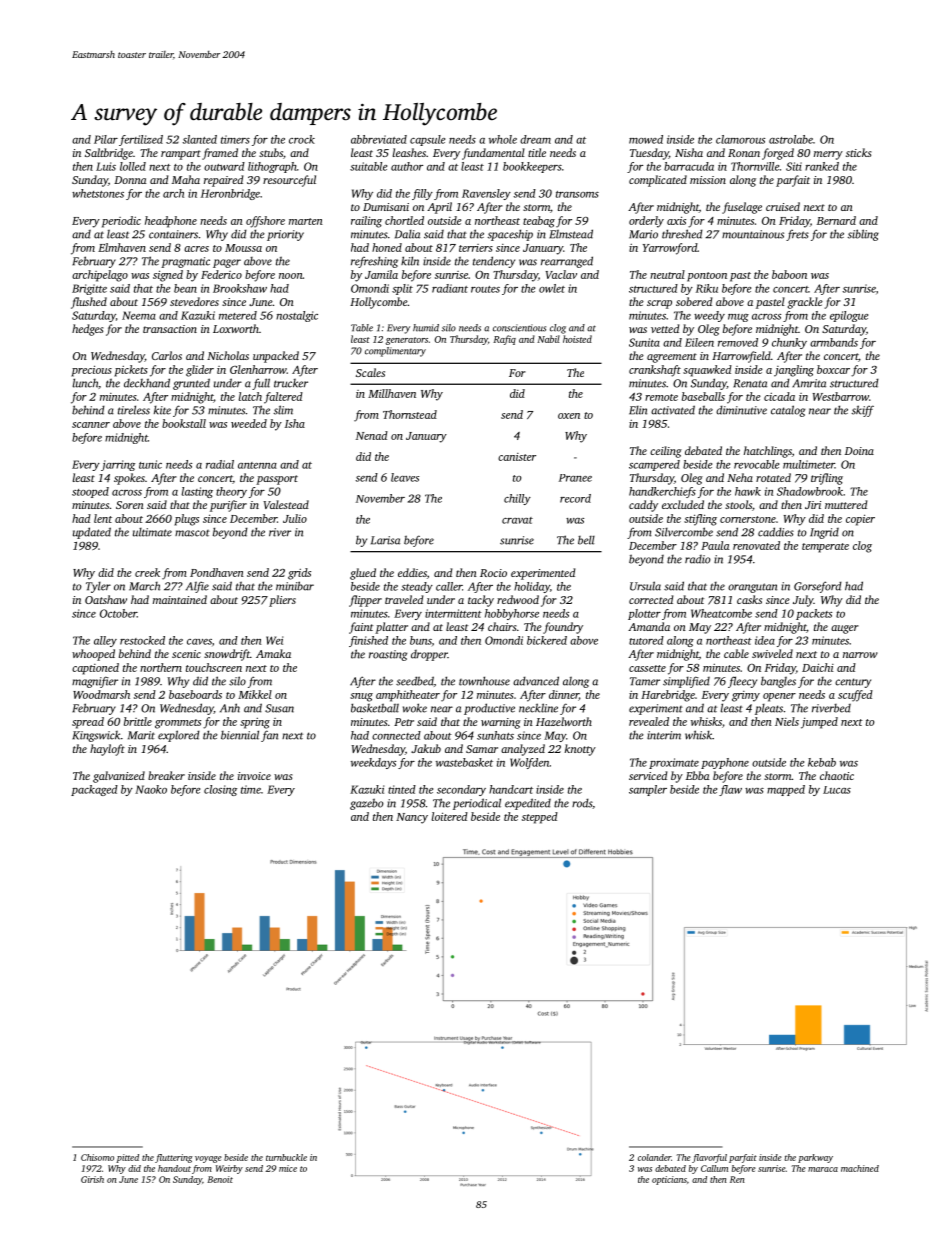 The height and width of the document is (1233, 952). Describe the element at coordinates (174, 1158) in the document. I see `fluttering` at that location.
